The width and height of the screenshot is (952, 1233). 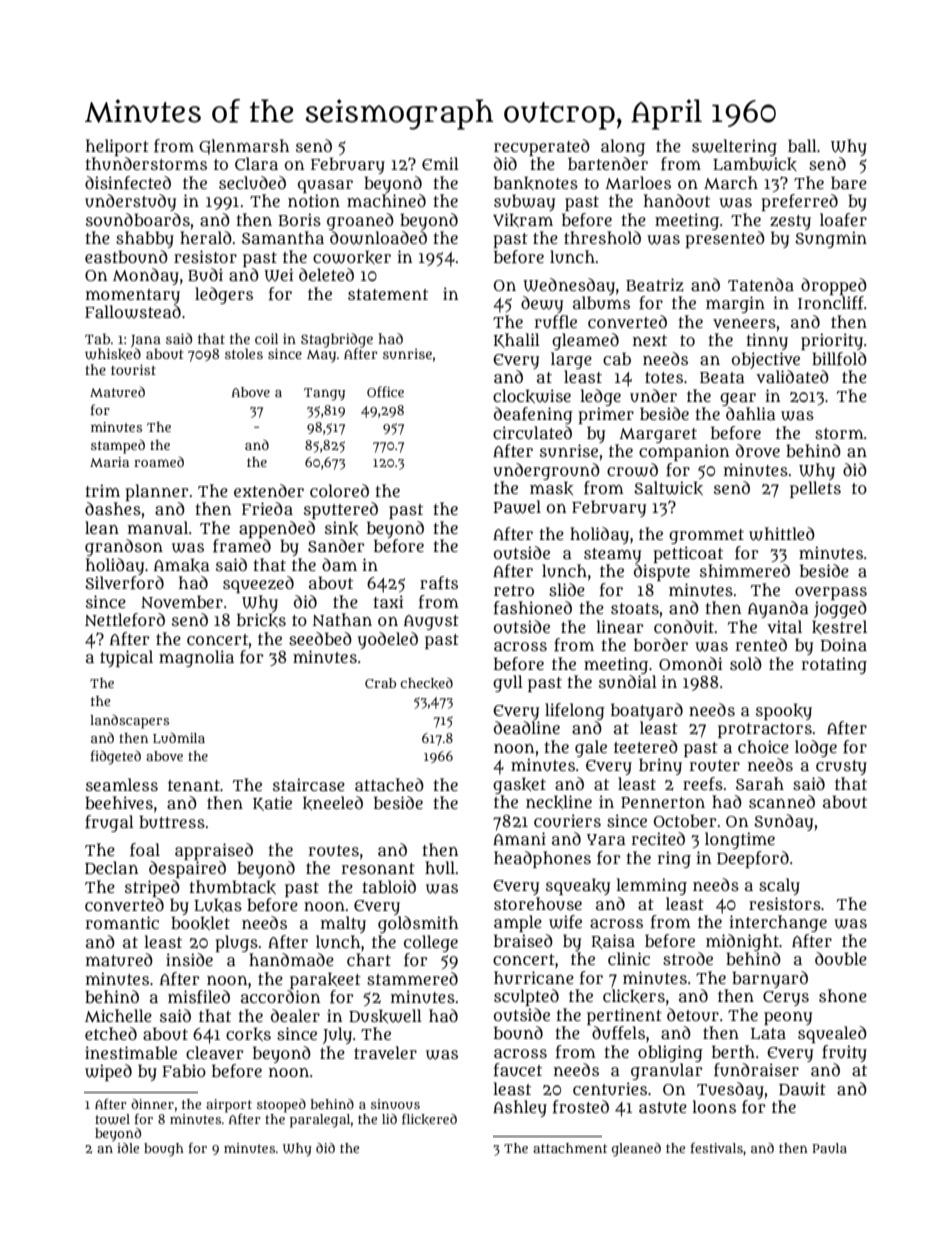 I want to click on Deepford, so click(x=753, y=859).
